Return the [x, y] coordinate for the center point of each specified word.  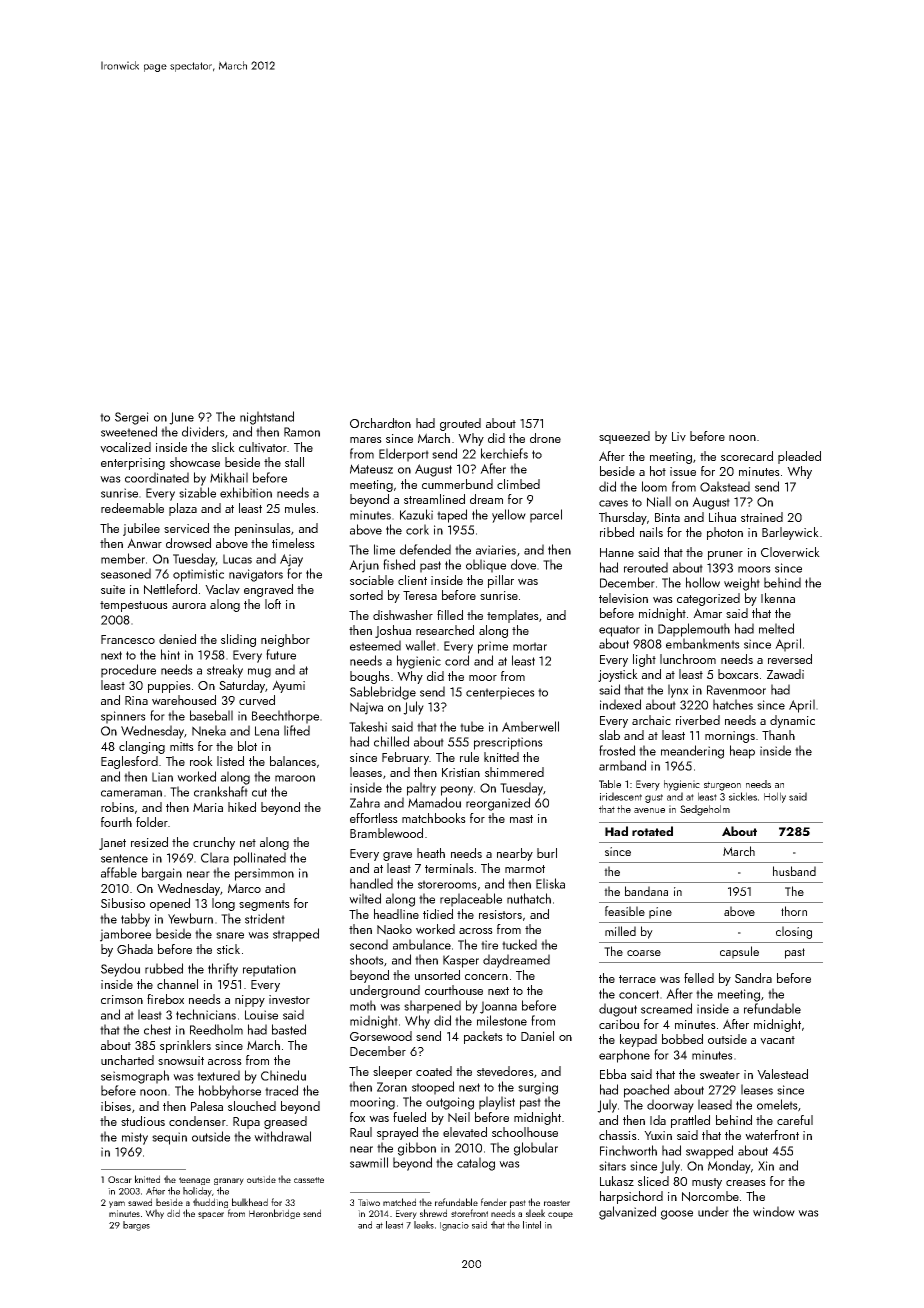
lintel [532, 1225]
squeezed [624, 437]
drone [545, 438]
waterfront [772, 1135]
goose [677, 1215]
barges [136, 1226]
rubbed [164, 968]
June [181, 418]
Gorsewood [381, 1036]
